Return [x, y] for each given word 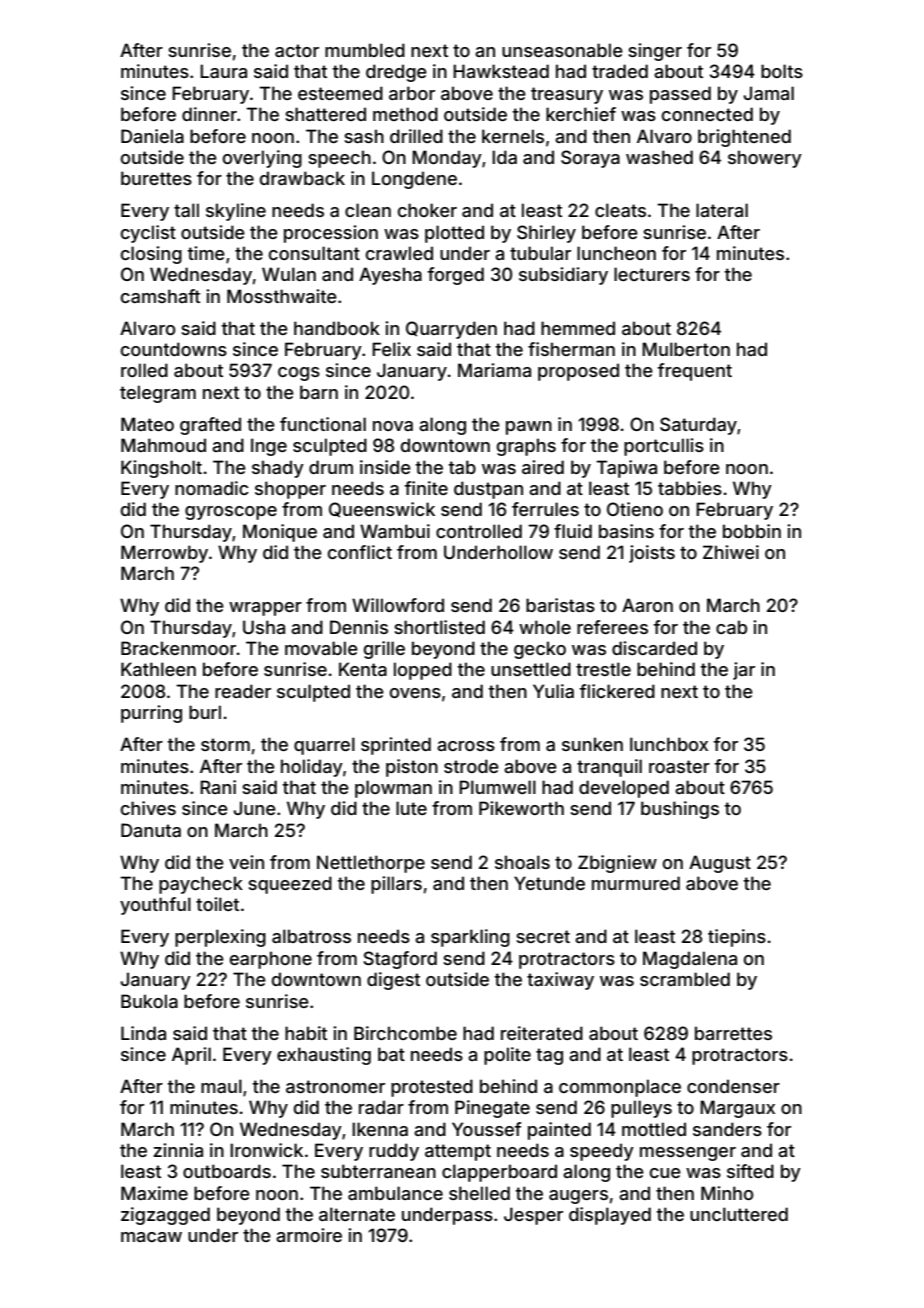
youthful [155, 906]
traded [620, 71]
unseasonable [562, 50]
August [720, 864]
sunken [592, 744]
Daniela [152, 136]
